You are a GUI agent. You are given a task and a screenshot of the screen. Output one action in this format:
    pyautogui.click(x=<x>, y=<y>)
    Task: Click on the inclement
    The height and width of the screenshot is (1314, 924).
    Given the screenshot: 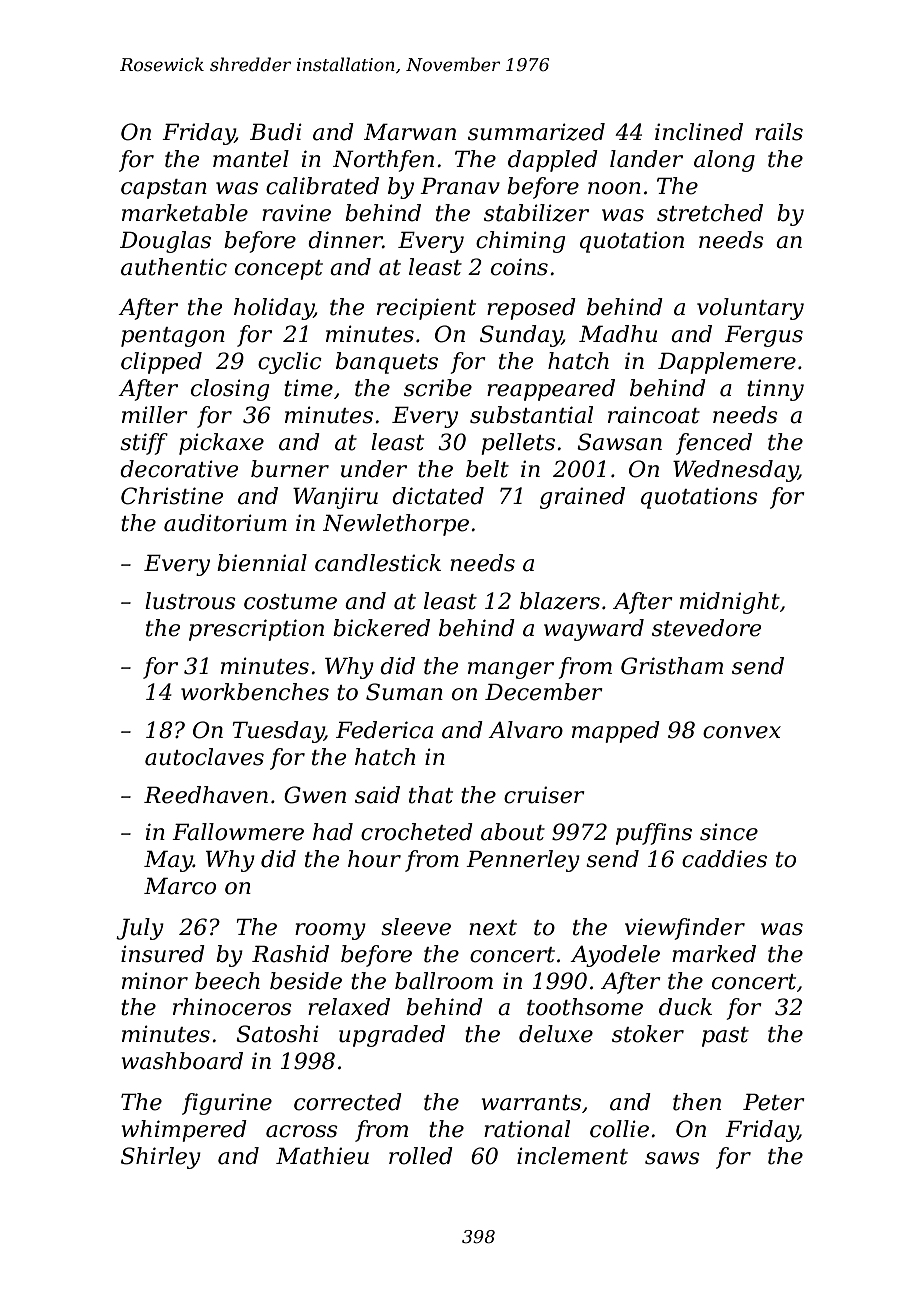 What is the action you would take?
    pyautogui.click(x=572, y=1156)
